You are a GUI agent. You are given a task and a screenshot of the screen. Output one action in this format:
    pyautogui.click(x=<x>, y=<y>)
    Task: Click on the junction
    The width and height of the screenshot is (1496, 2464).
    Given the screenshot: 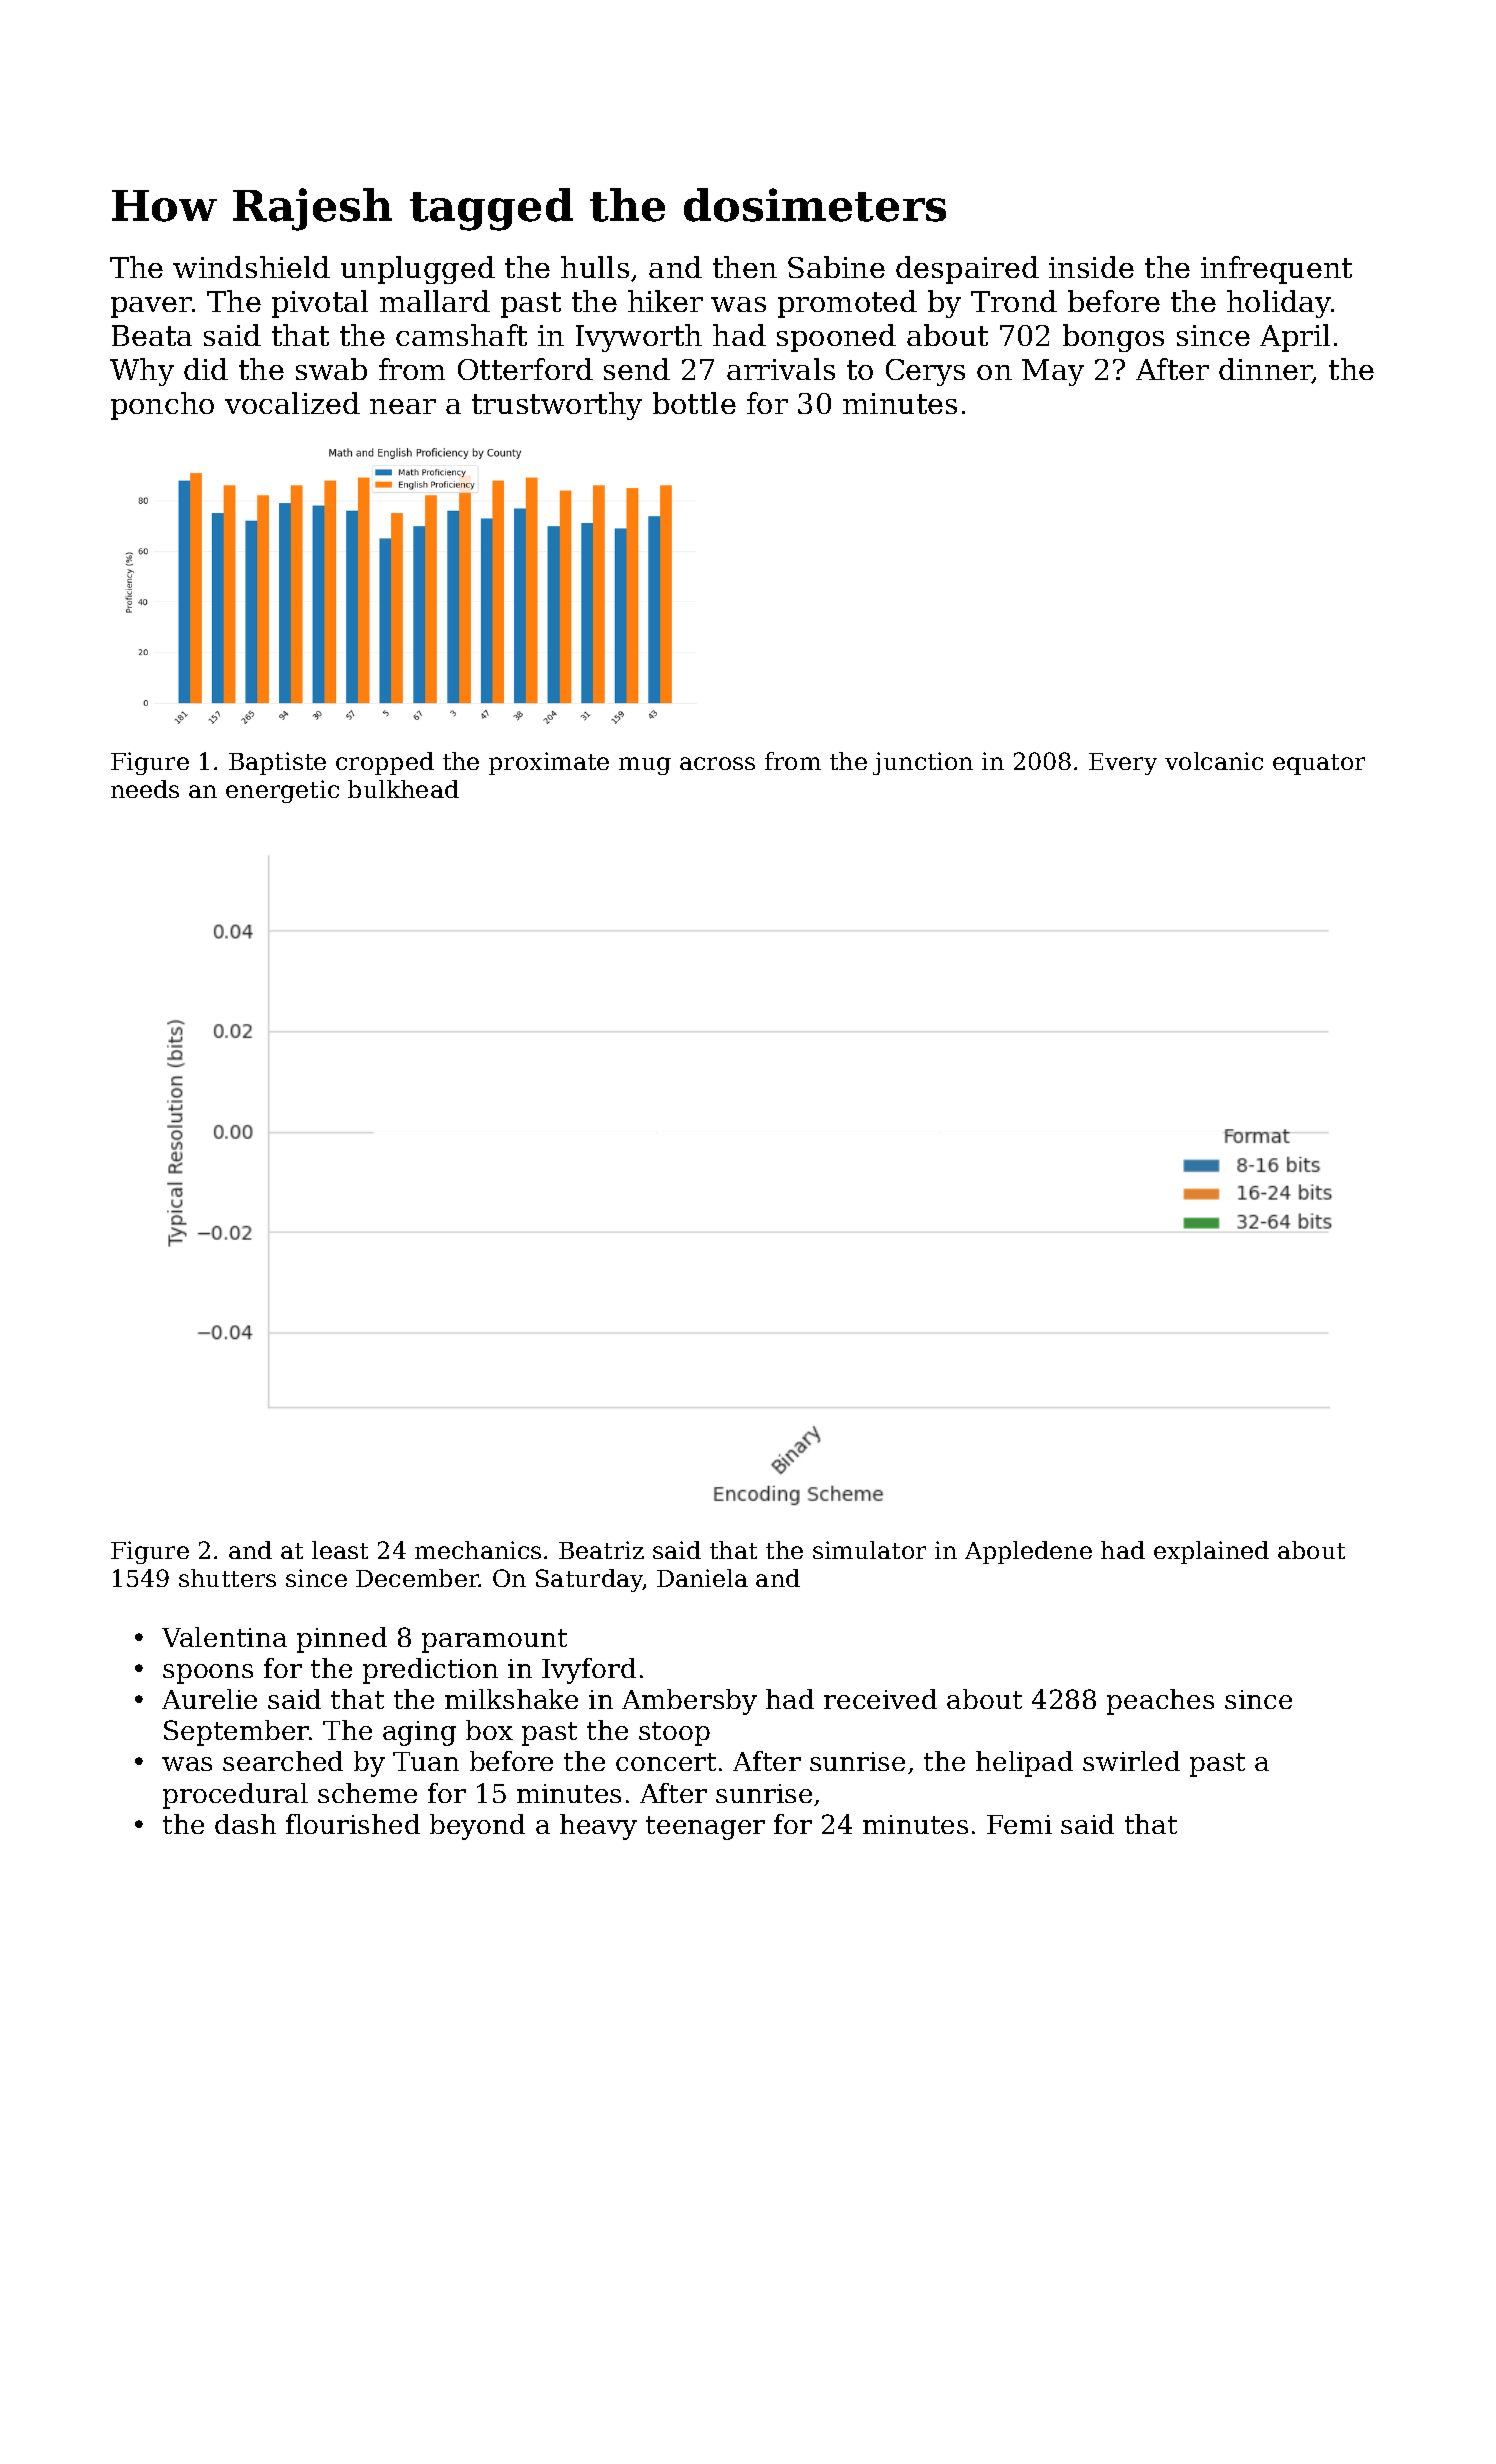 What is the action you would take?
    pyautogui.click(x=923, y=763)
